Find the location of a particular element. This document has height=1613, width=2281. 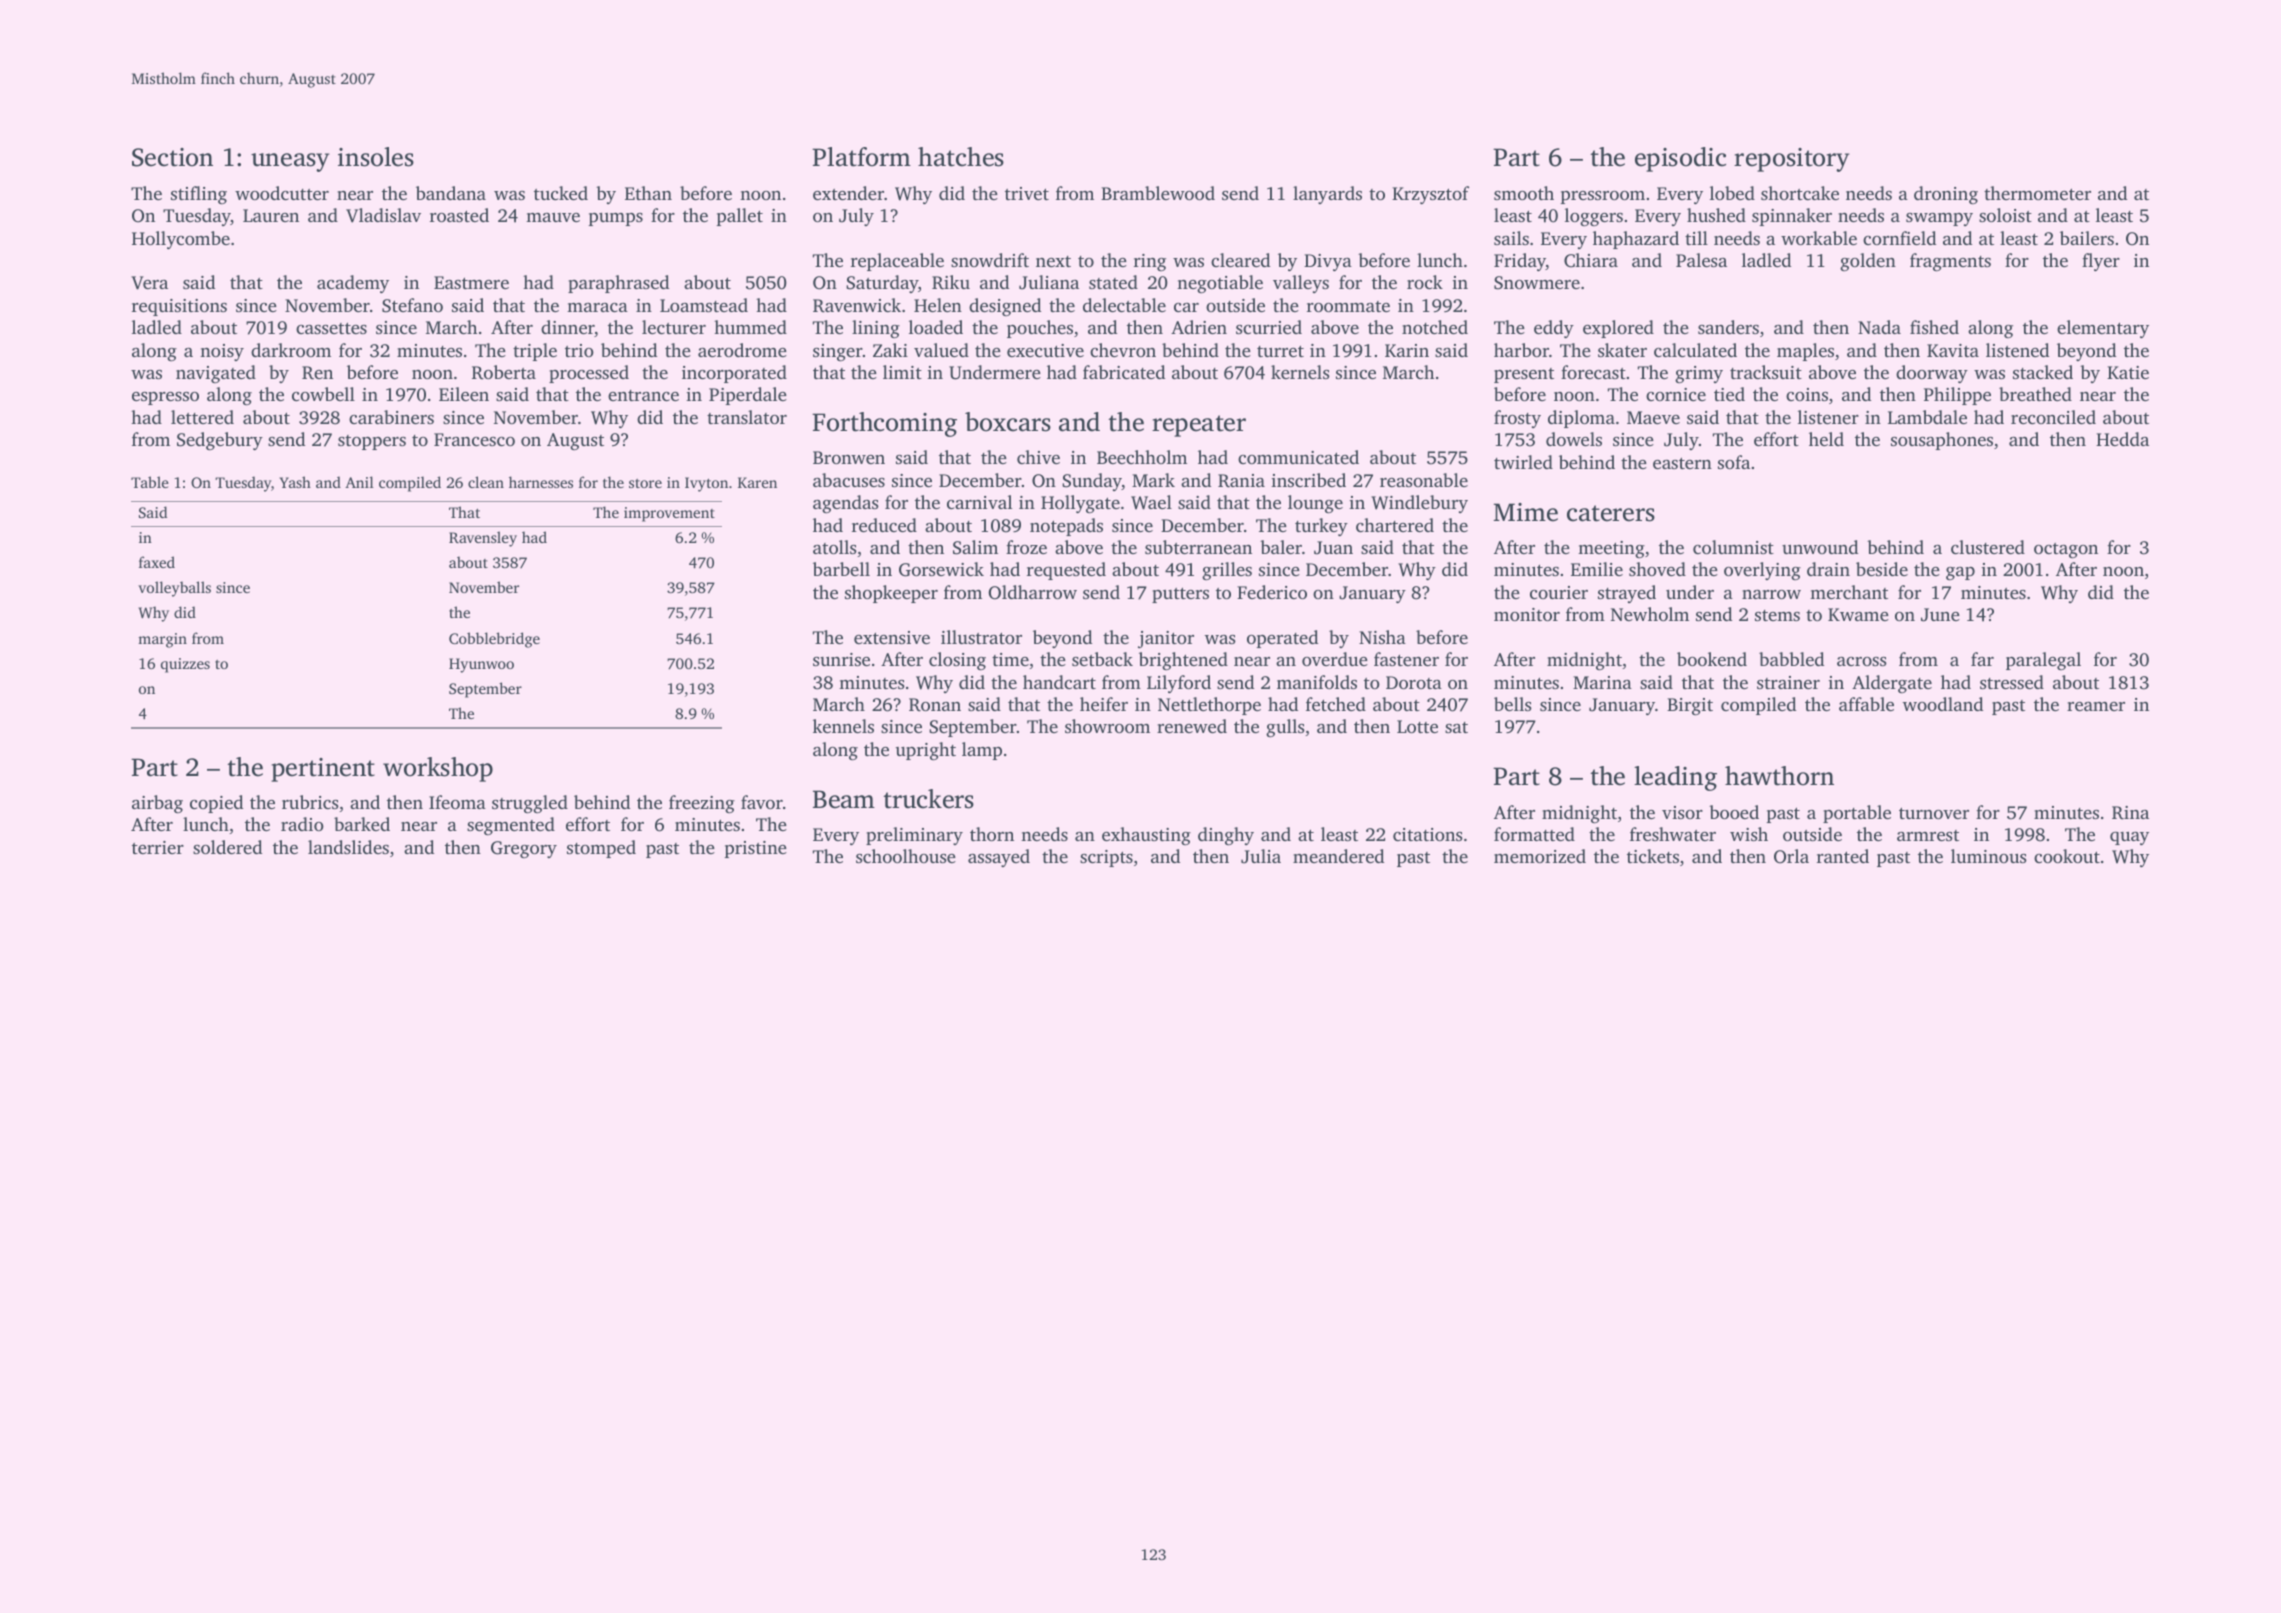

entrance is located at coordinates (643, 395).
